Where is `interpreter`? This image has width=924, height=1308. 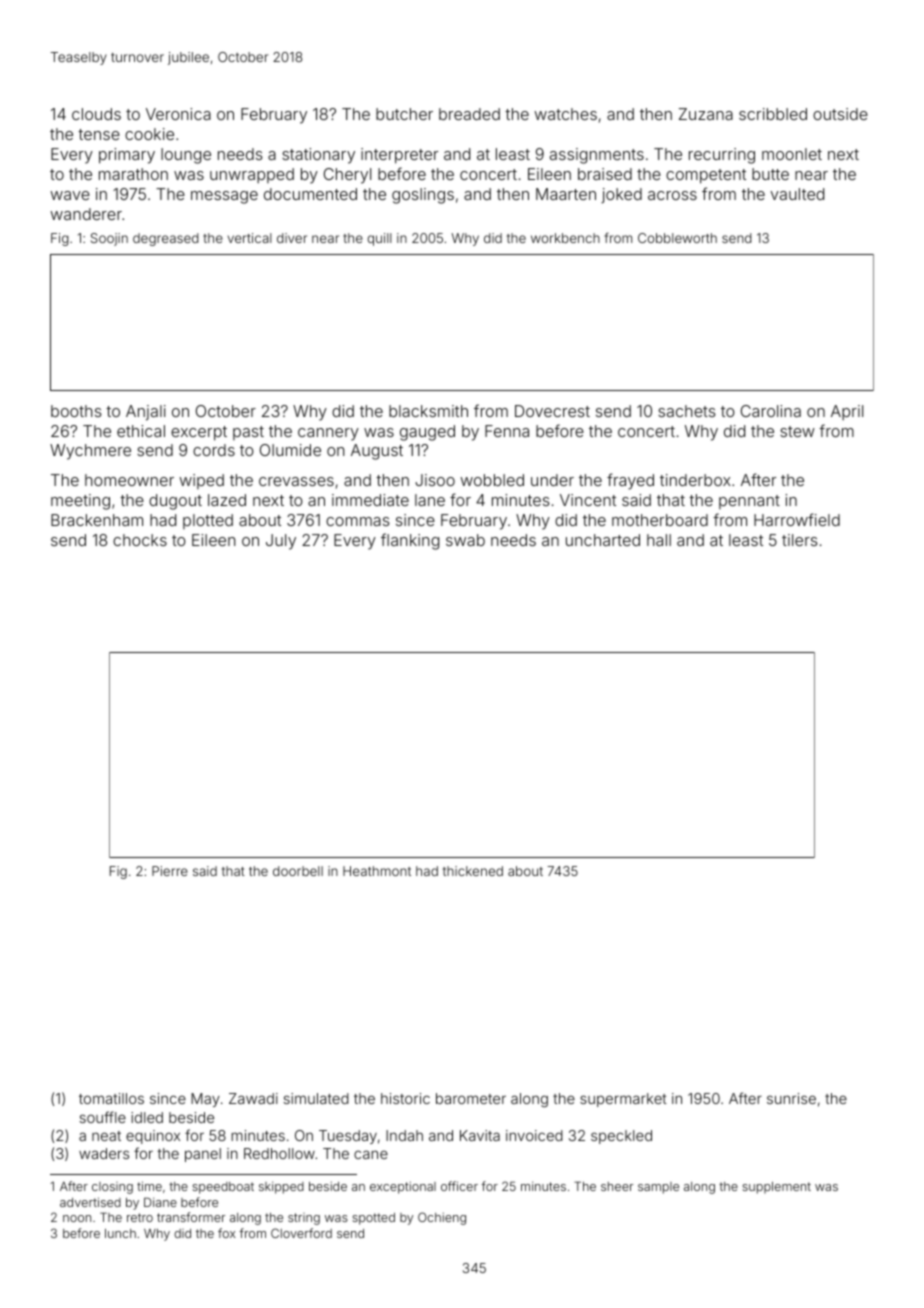
interpreter is located at coordinates (399, 156).
